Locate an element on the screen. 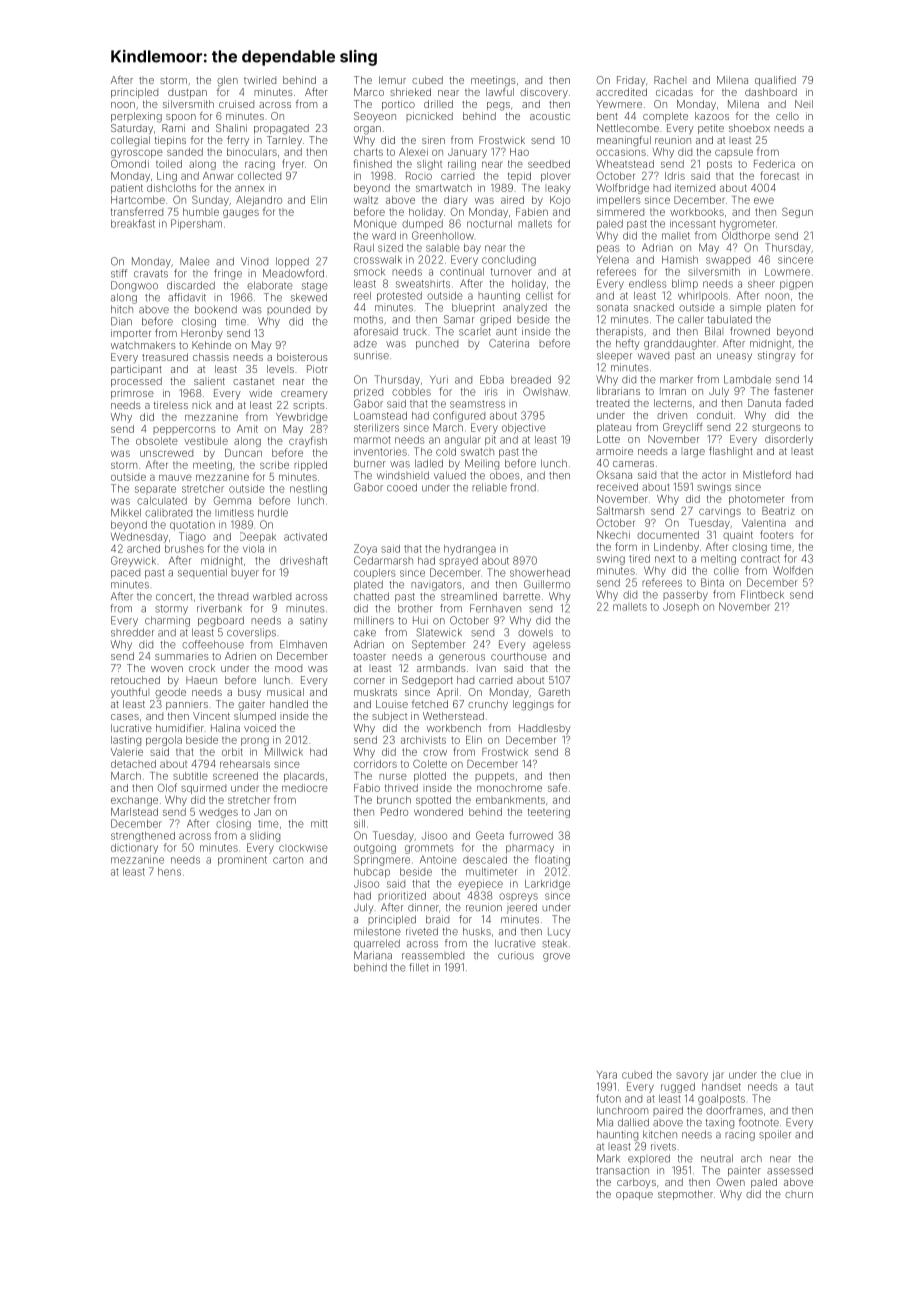 Image resolution: width=924 pixels, height=1308 pixels. dustpan is located at coordinates (187, 93).
